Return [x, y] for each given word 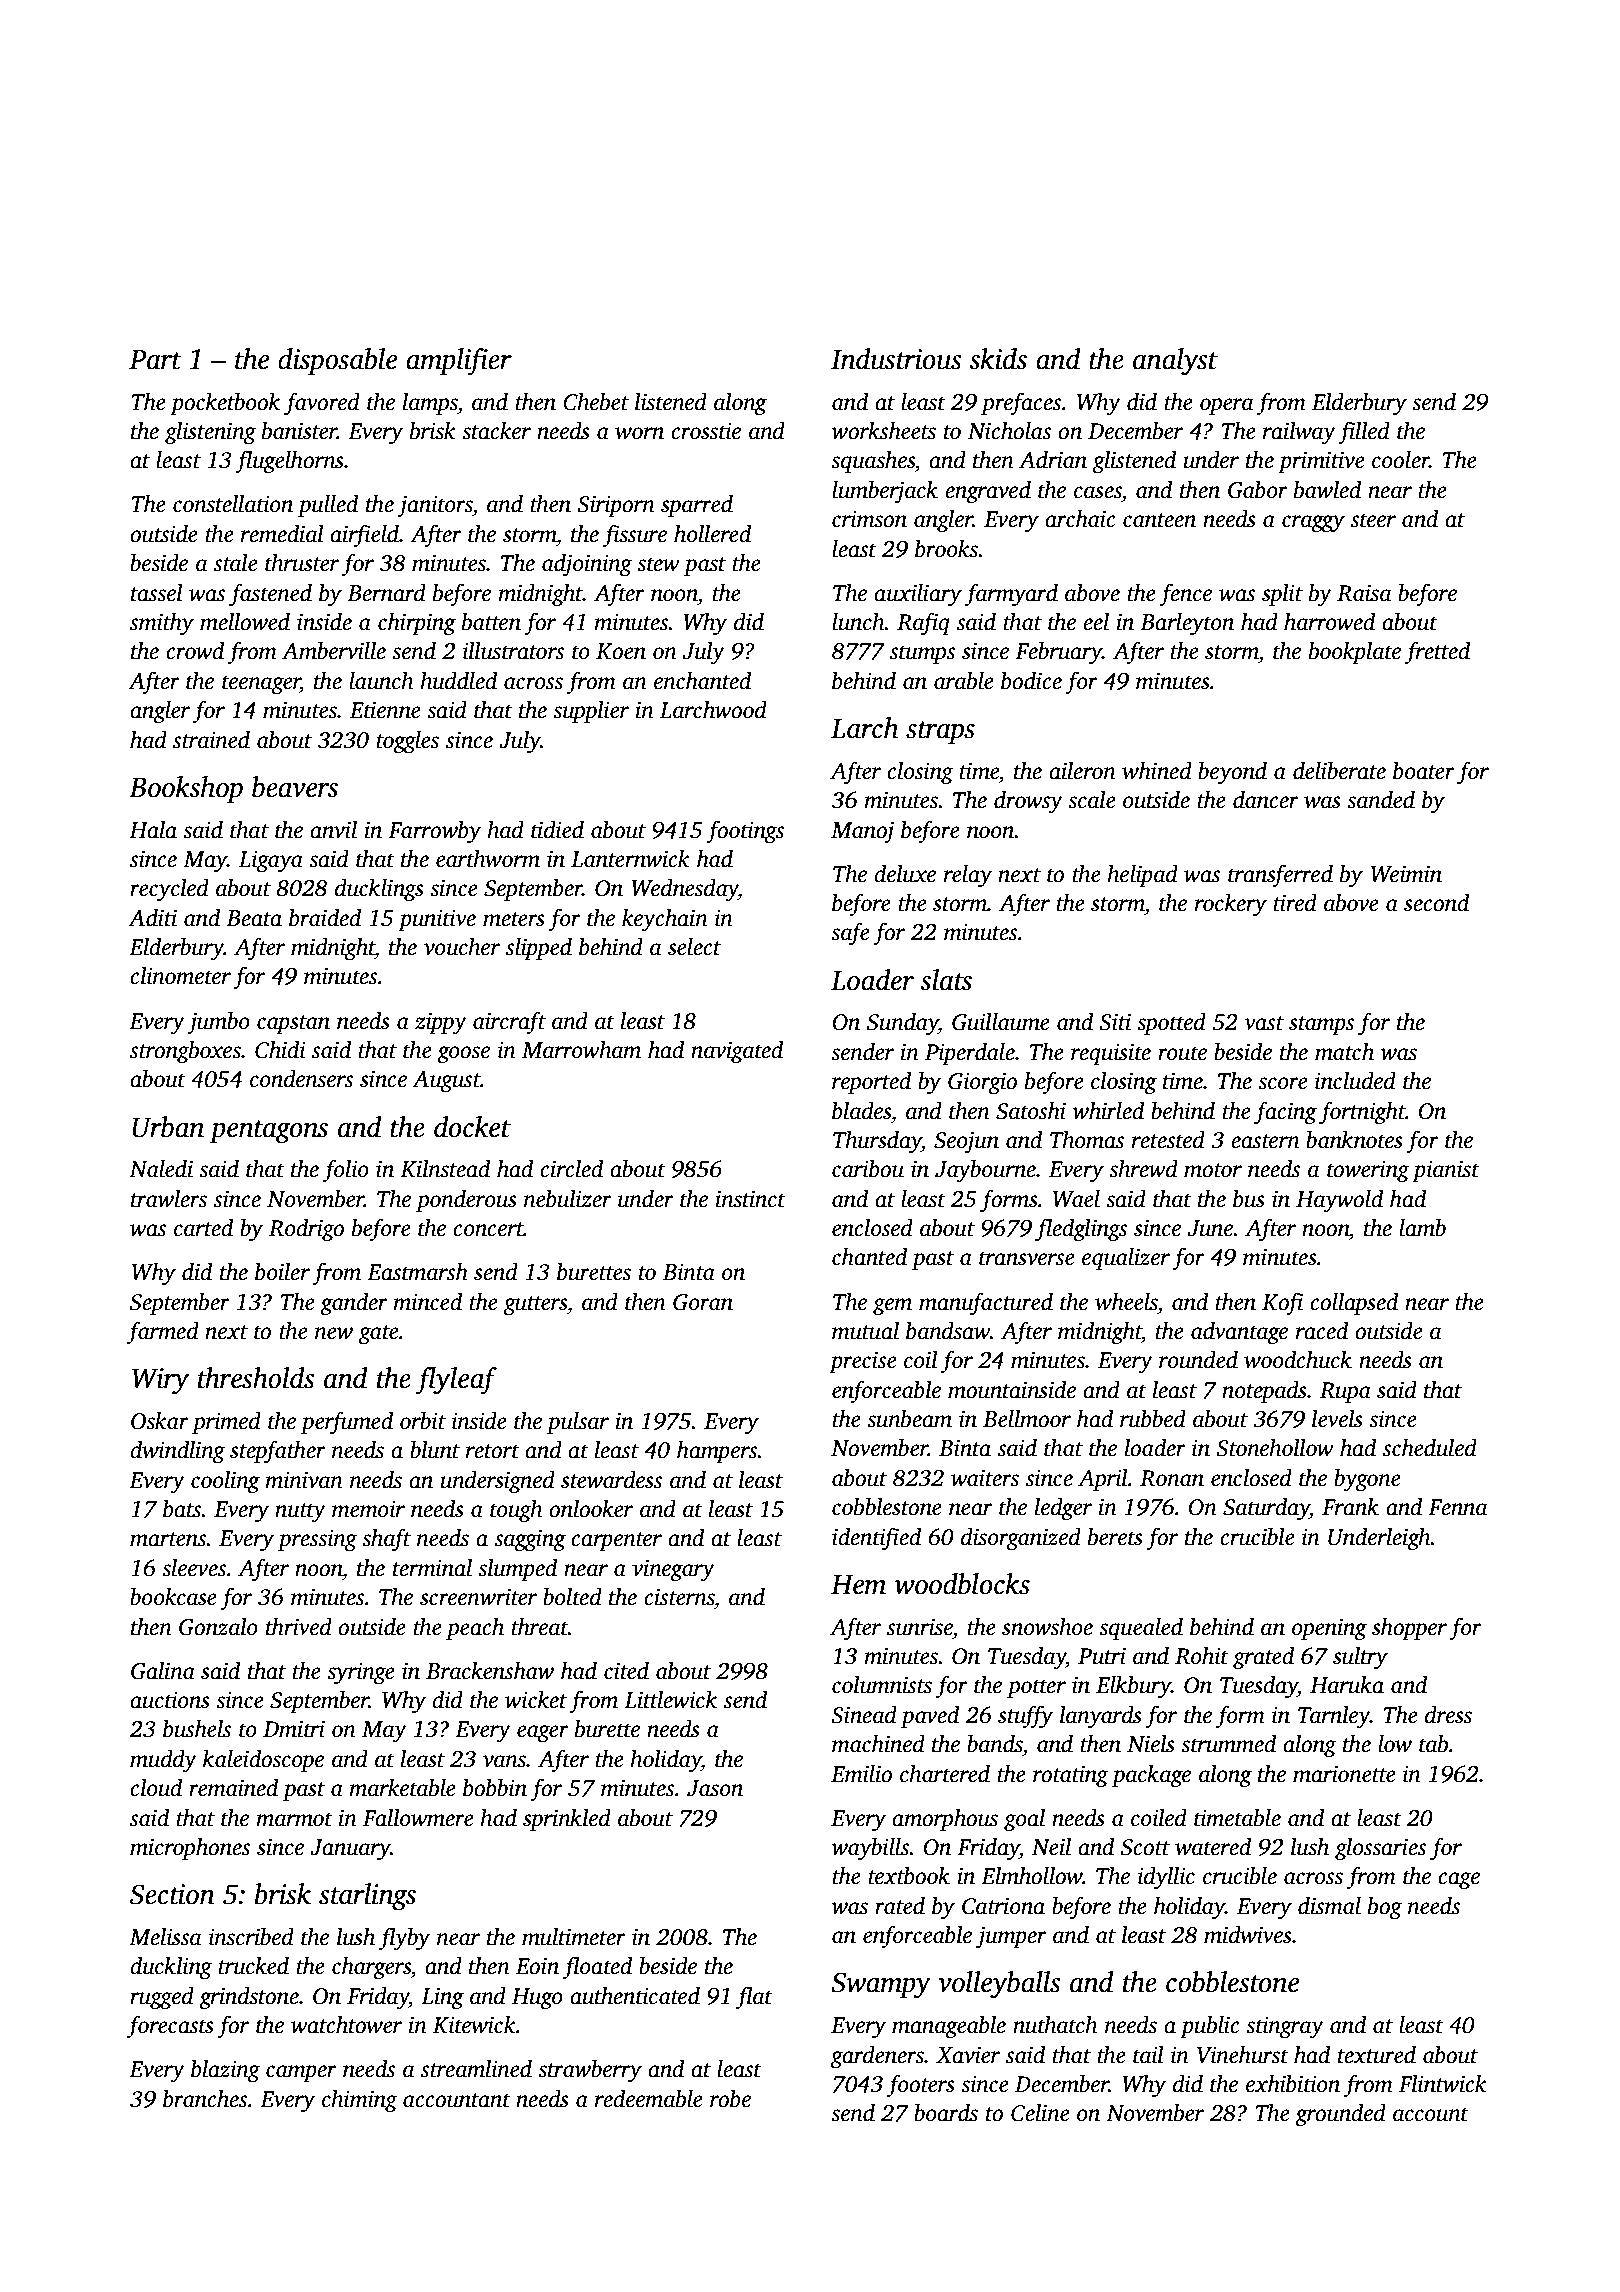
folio [346, 1170]
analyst [1175, 362]
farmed [163, 1332]
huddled [459, 681]
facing [1285, 1112]
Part [155, 360]
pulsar [578, 1423]
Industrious [896, 359]
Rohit [1202, 1656]
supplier [591, 712]
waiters [985, 1478]
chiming [360, 2101]
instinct [750, 1199]
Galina [163, 1671]
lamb [1422, 1228]
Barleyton [1187, 624]
